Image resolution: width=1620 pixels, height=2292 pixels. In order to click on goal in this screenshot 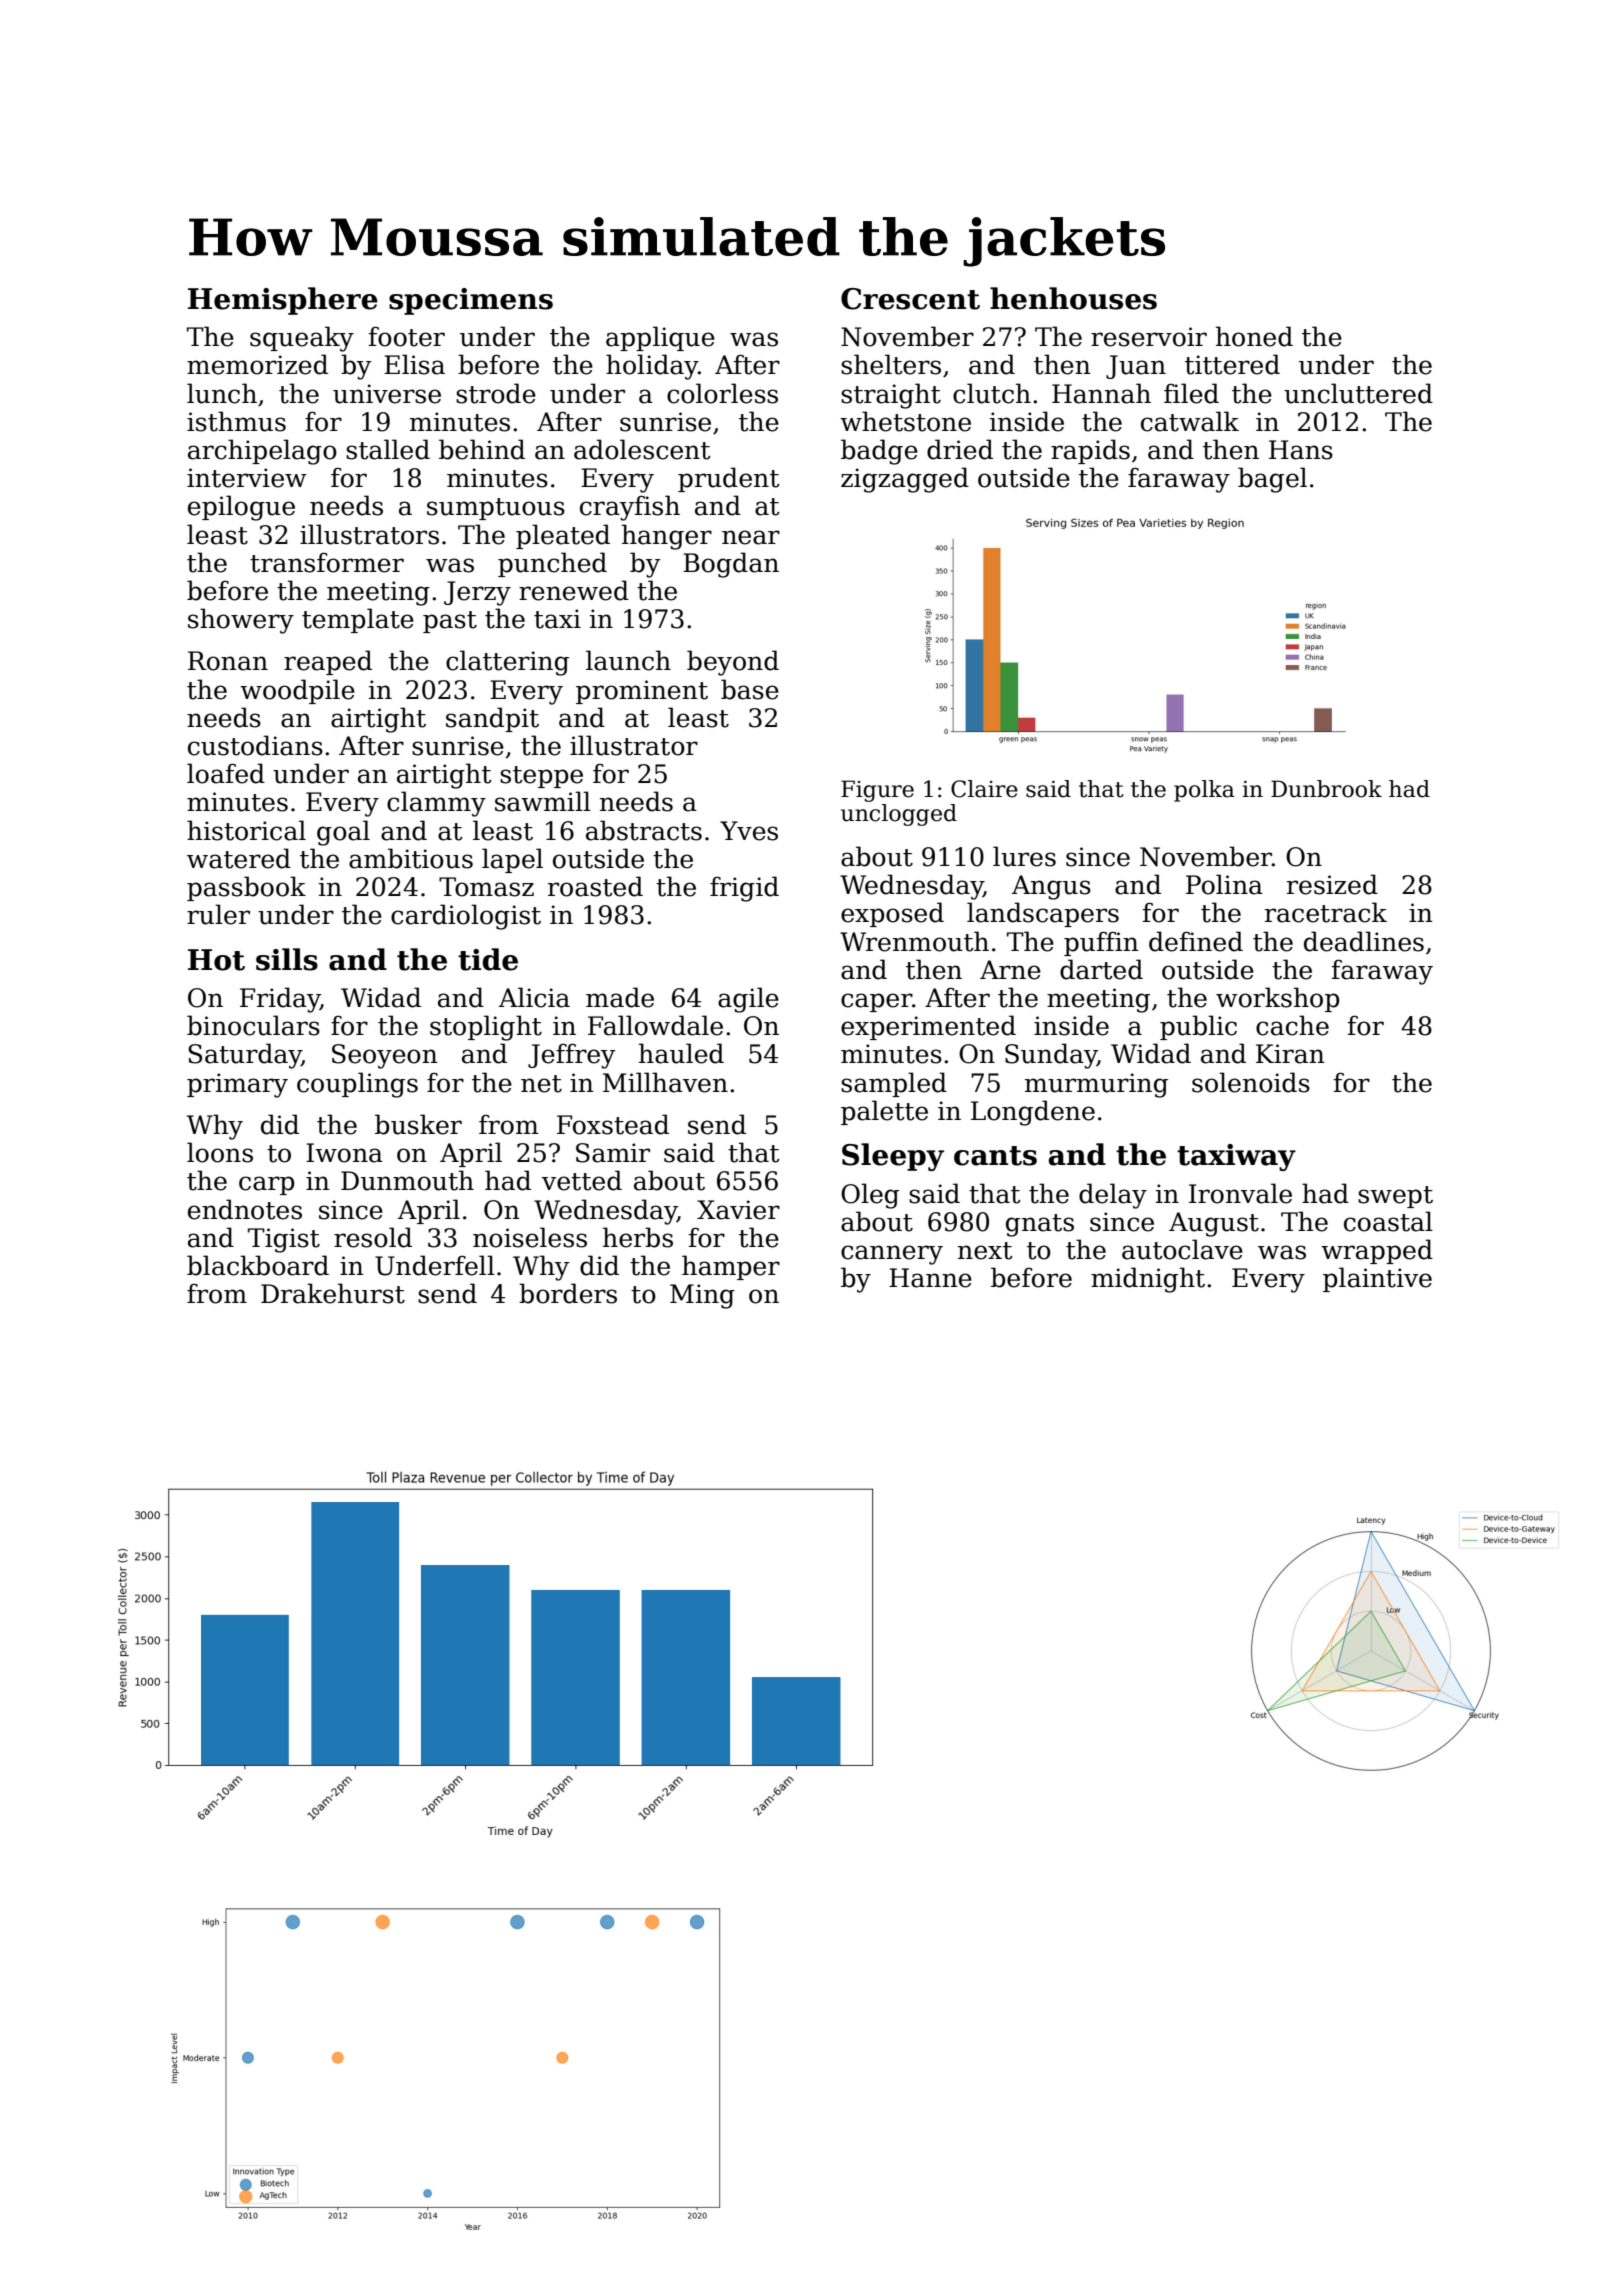, I will do `click(343, 833)`.
